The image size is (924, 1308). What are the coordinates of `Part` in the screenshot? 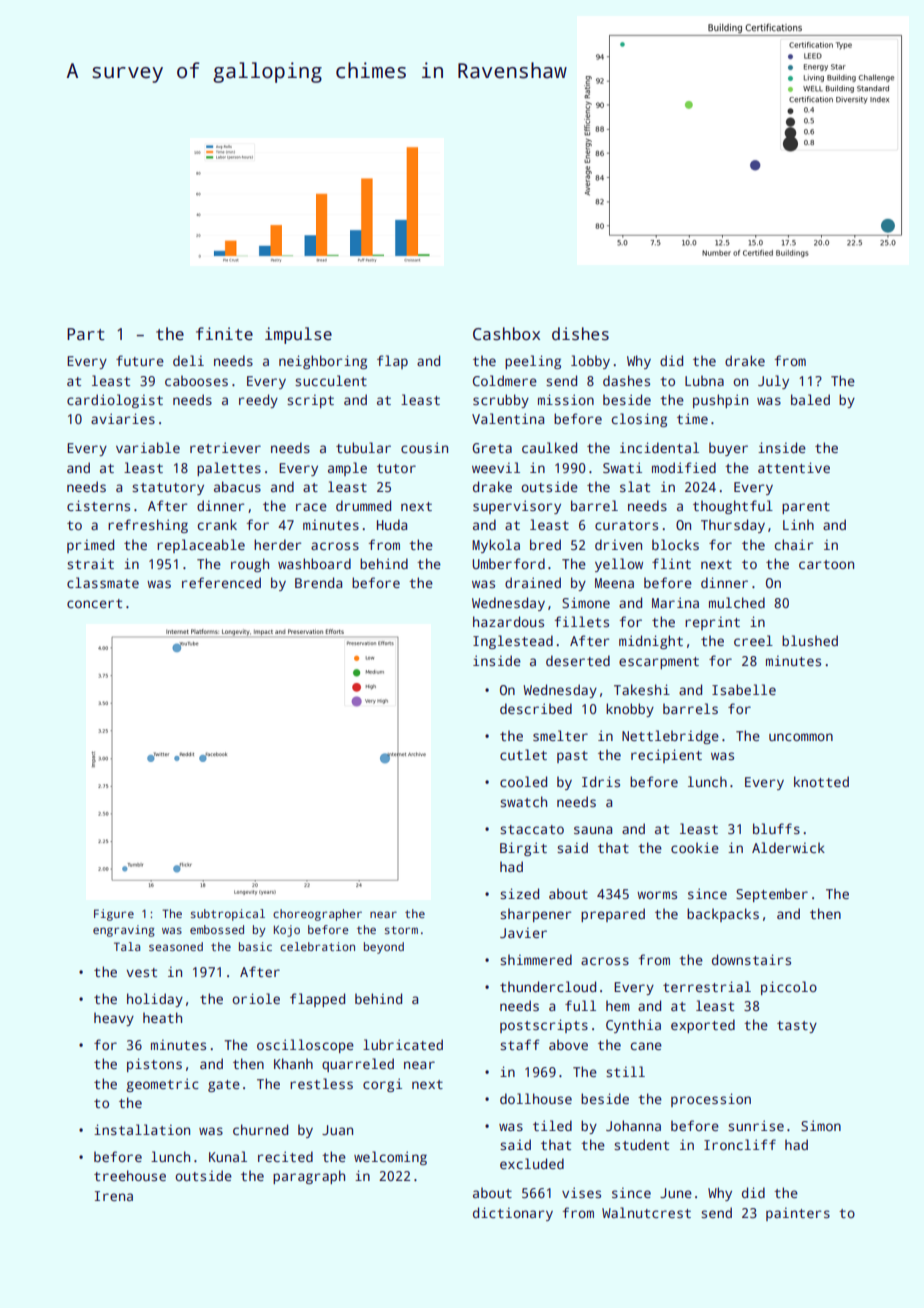 It's located at (86, 334).
